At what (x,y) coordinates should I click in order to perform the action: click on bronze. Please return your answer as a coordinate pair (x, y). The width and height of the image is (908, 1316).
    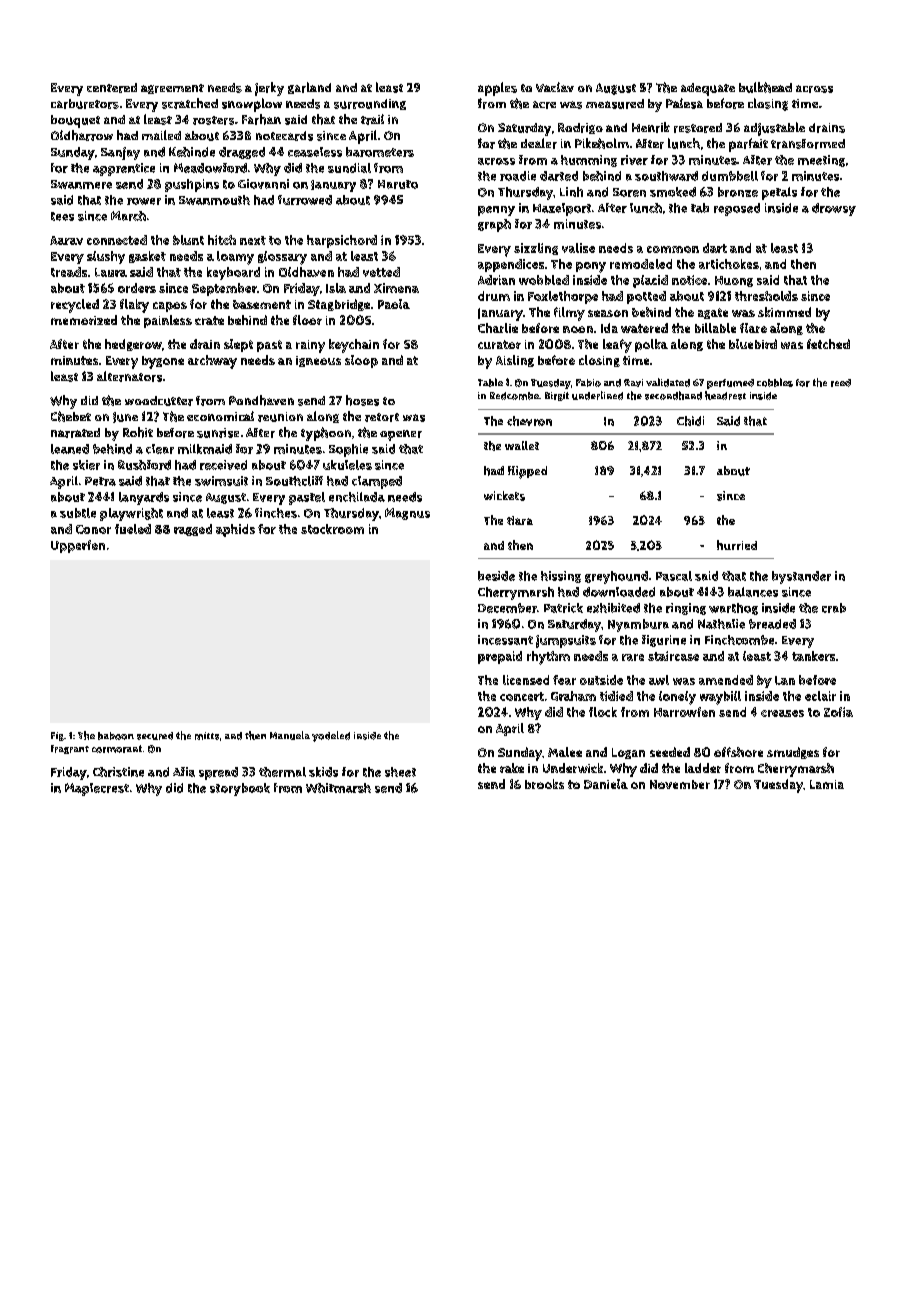
    Looking at the image, I should click on (738, 192).
